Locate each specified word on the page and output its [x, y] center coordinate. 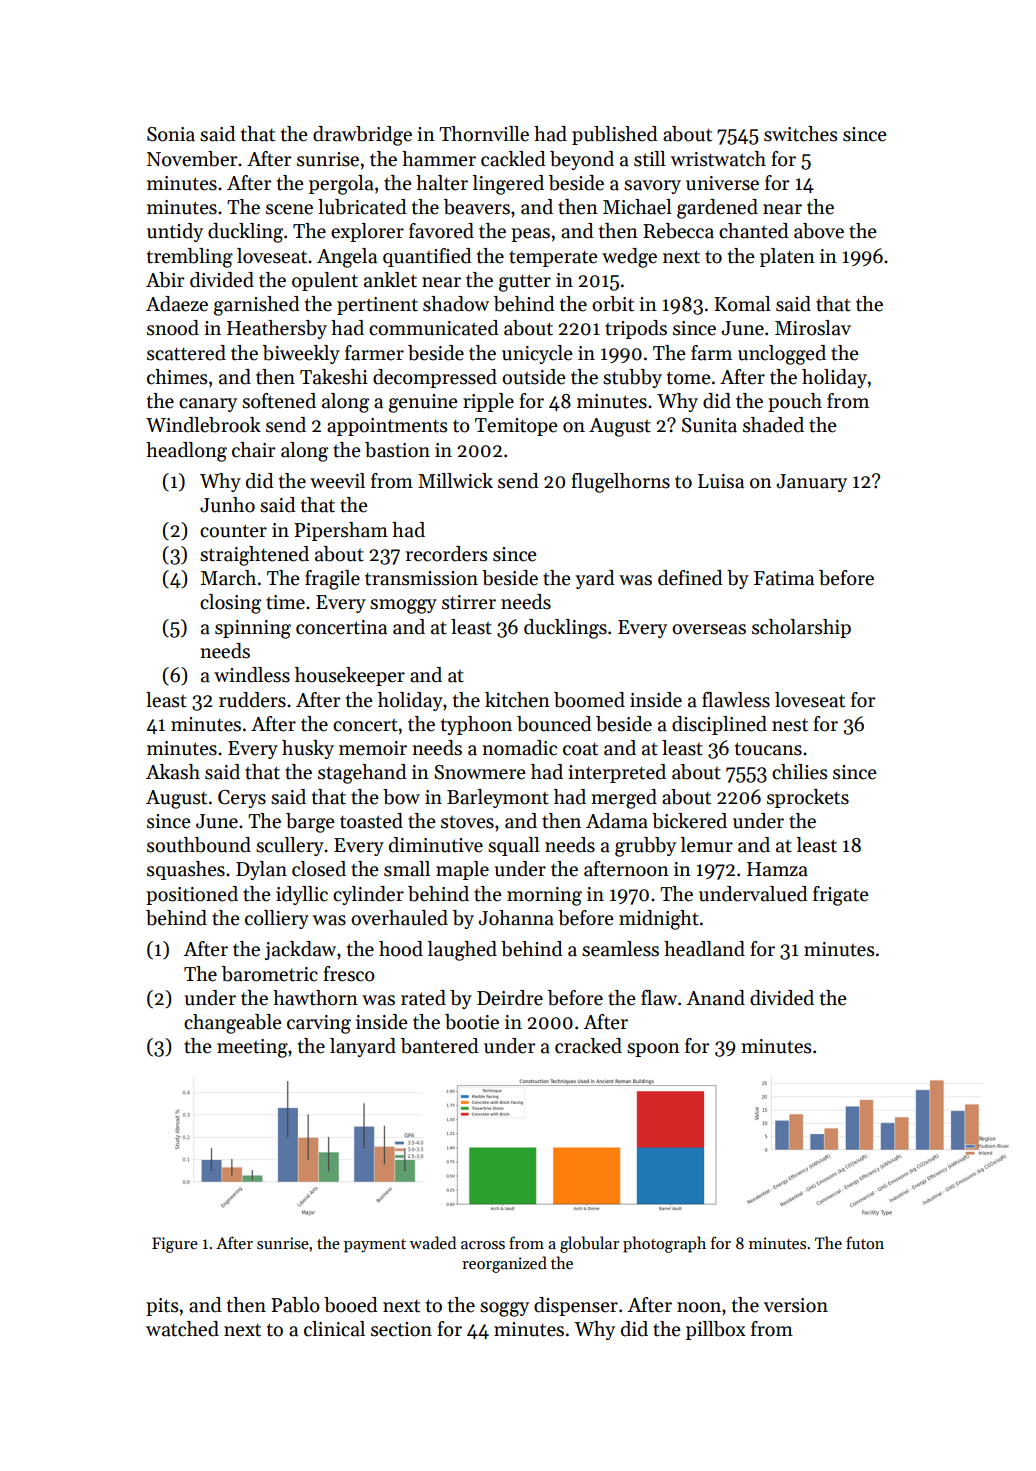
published [614, 135]
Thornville [484, 134]
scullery [290, 846]
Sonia [171, 134]
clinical [334, 1329]
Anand [715, 998]
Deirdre [510, 998]
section [401, 1329]
